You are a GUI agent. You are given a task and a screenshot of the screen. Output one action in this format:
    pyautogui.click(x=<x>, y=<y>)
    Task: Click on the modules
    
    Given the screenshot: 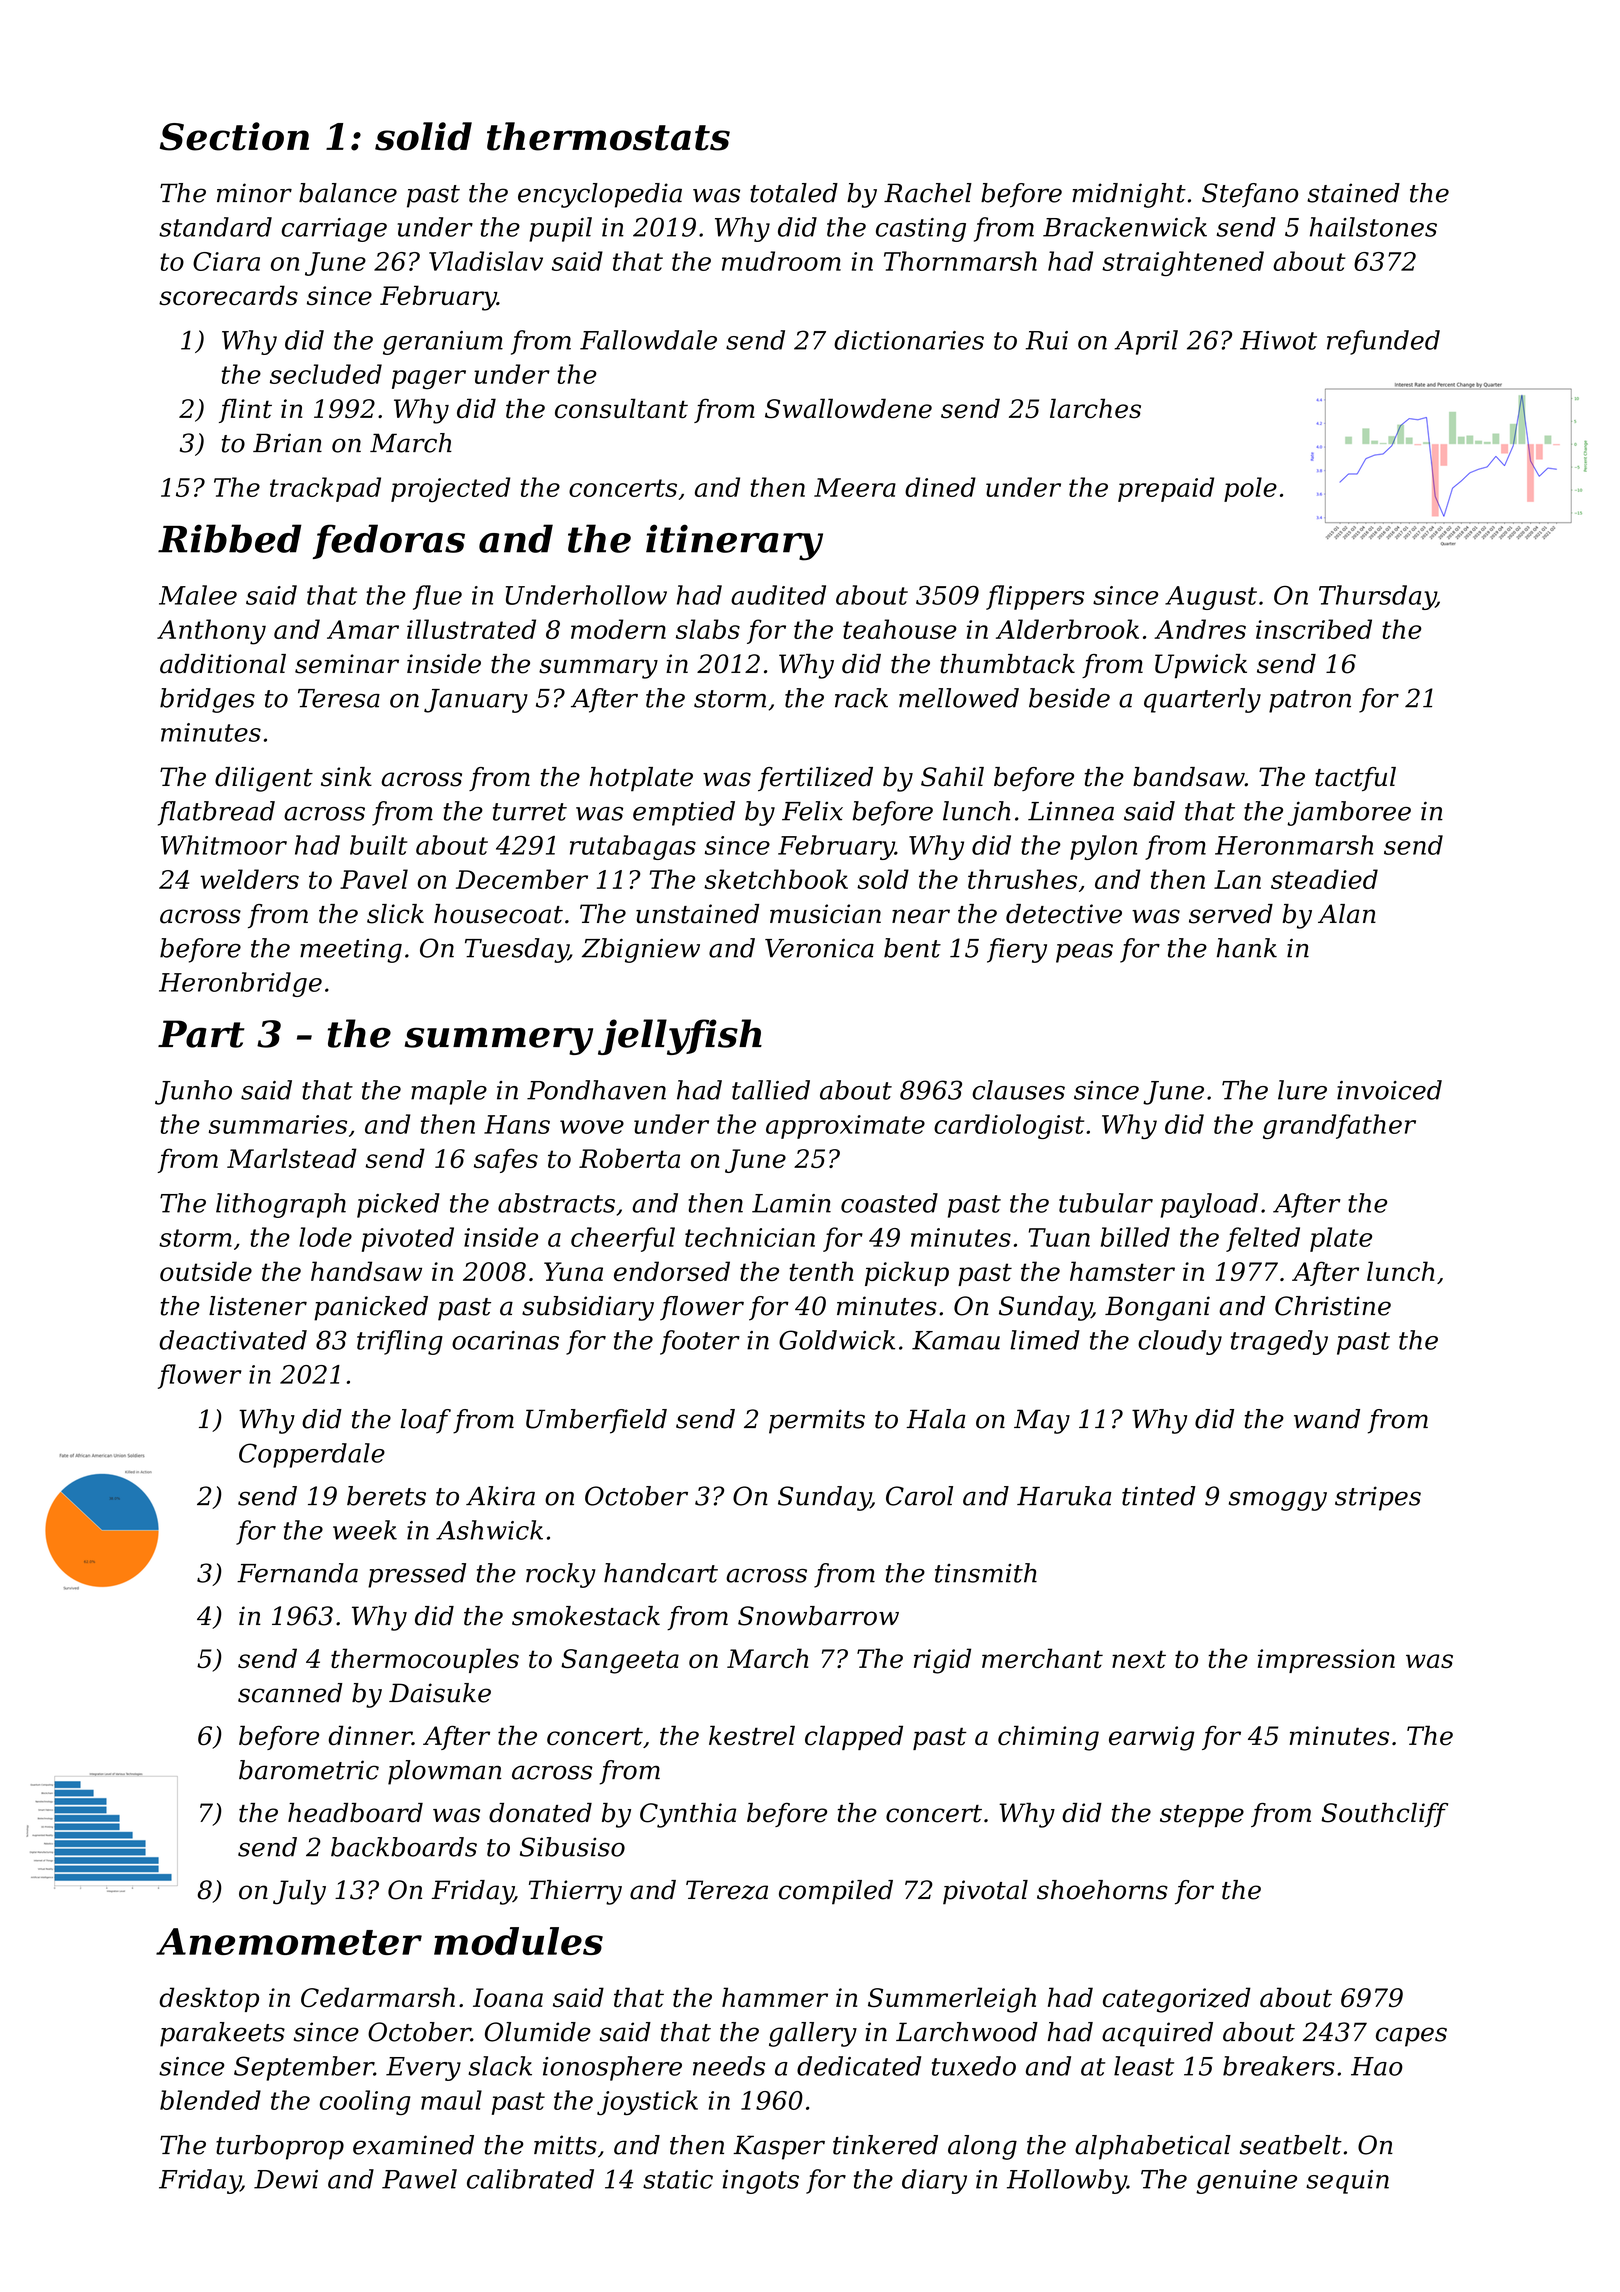 What is the action you would take?
    pyautogui.click(x=518, y=1941)
